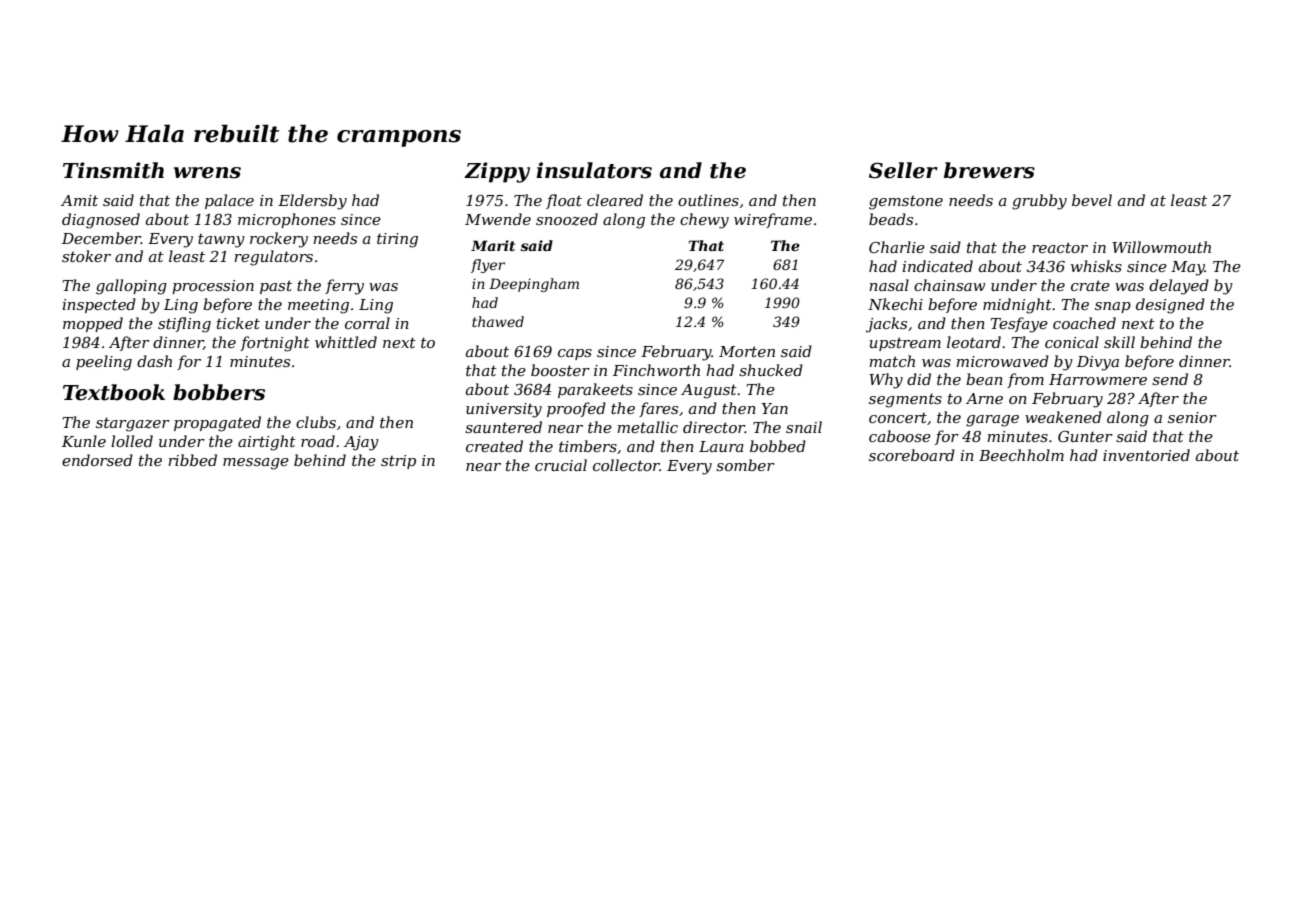 Image resolution: width=1308 pixels, height=924 pixels. What do you see at coordinates (256, 464) in the image?
I see `message` at bounding box center [256, 464].
